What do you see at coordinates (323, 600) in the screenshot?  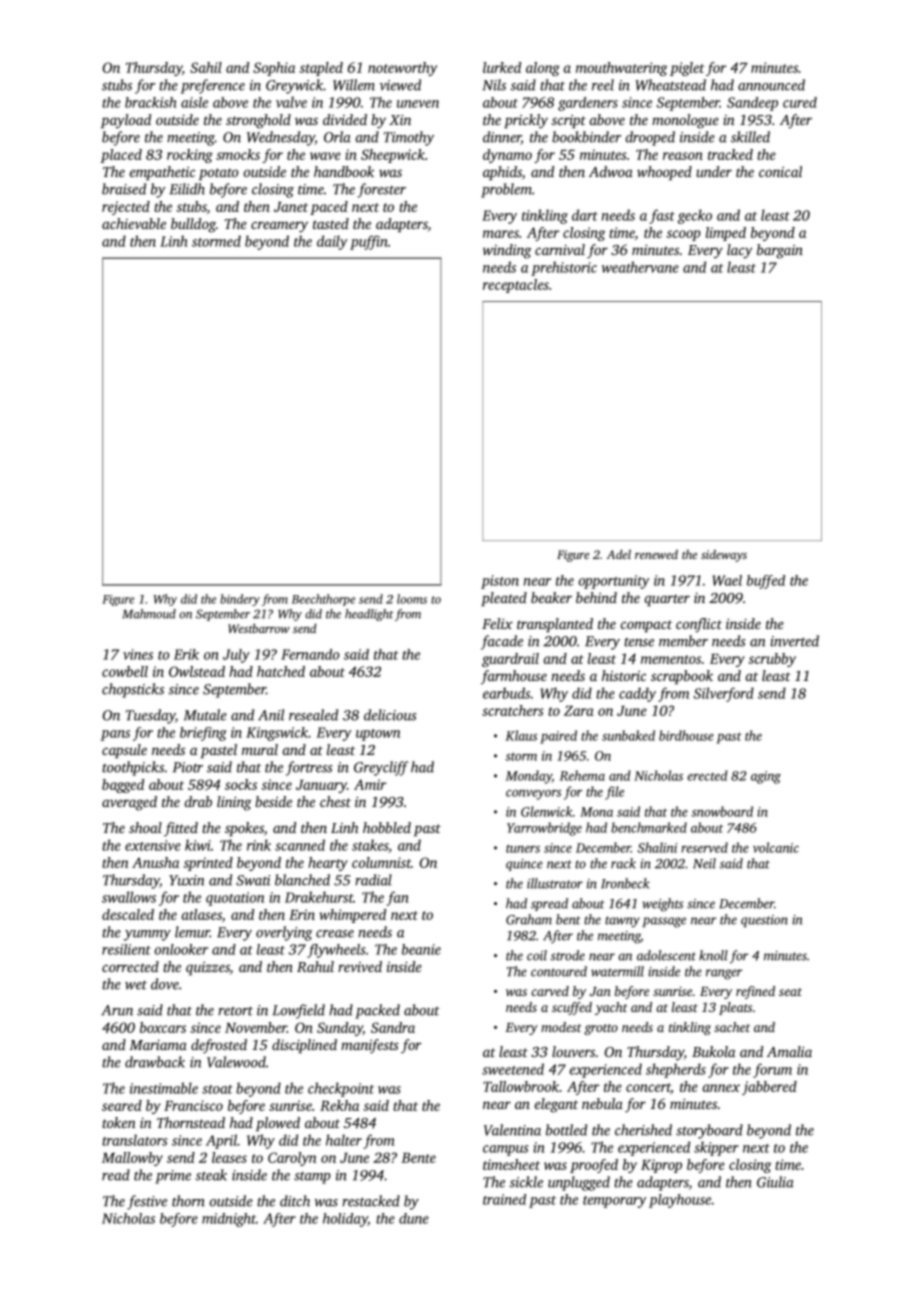 I see `Beechthorpe` at bounding box center [323, 600].
